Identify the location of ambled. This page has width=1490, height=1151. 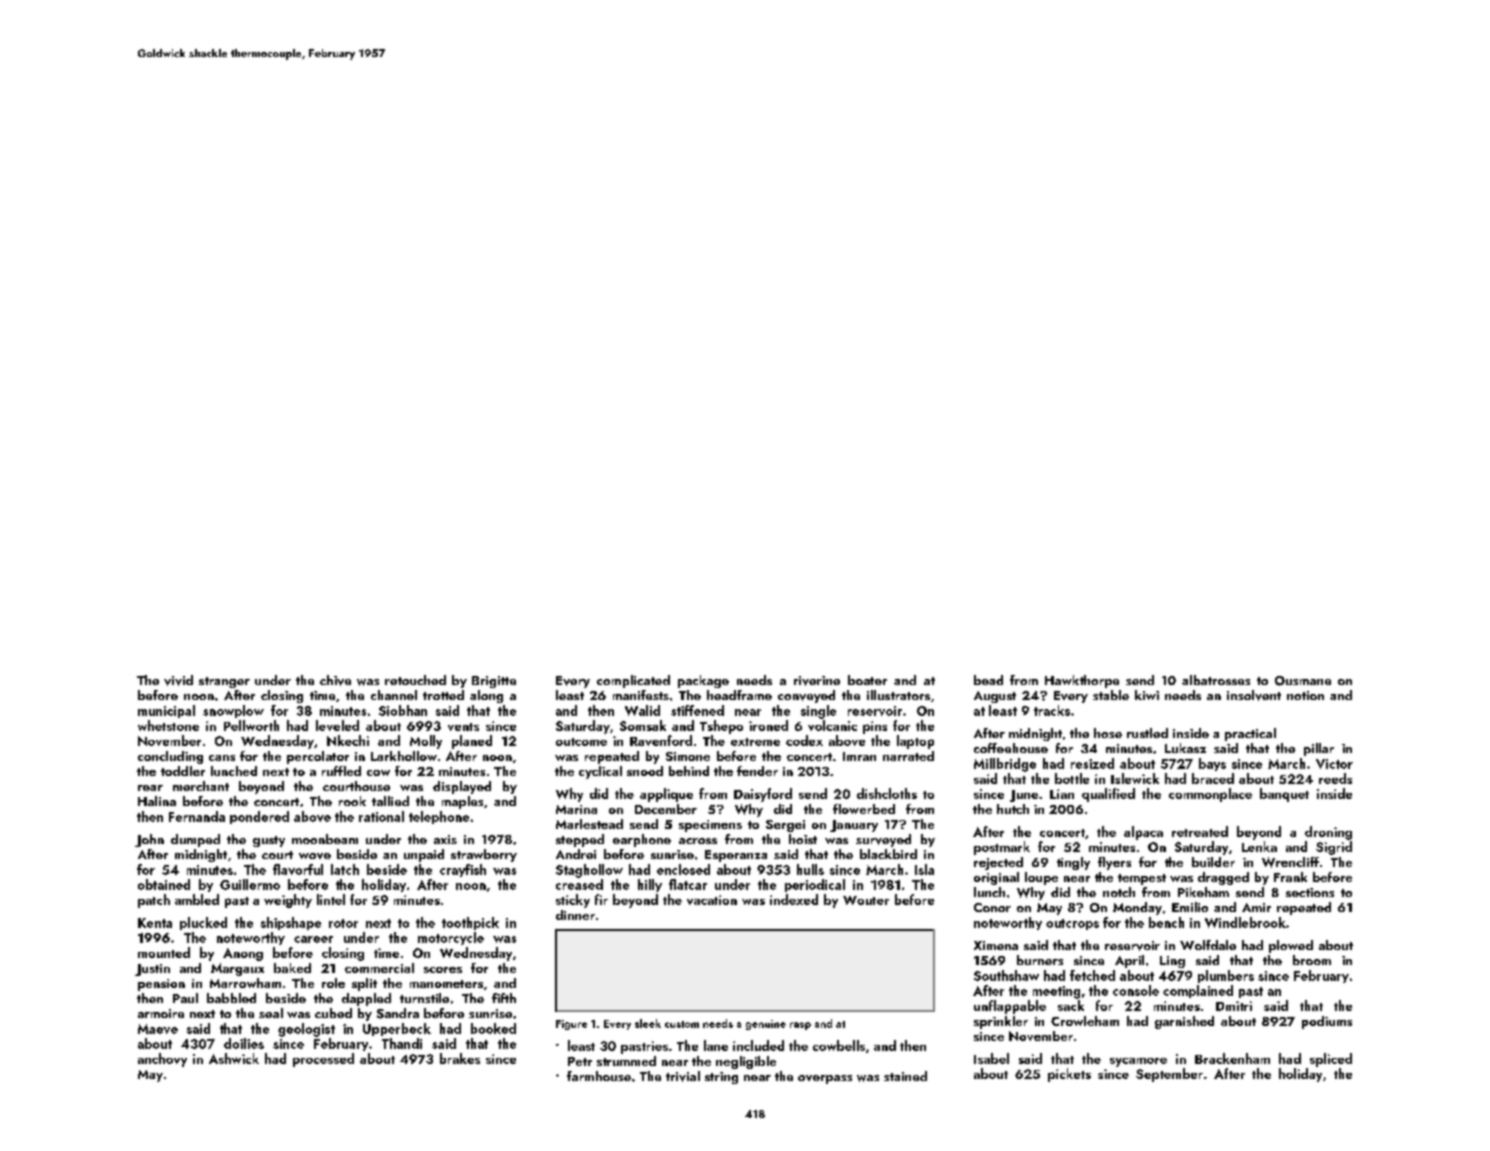
(197, 899).
